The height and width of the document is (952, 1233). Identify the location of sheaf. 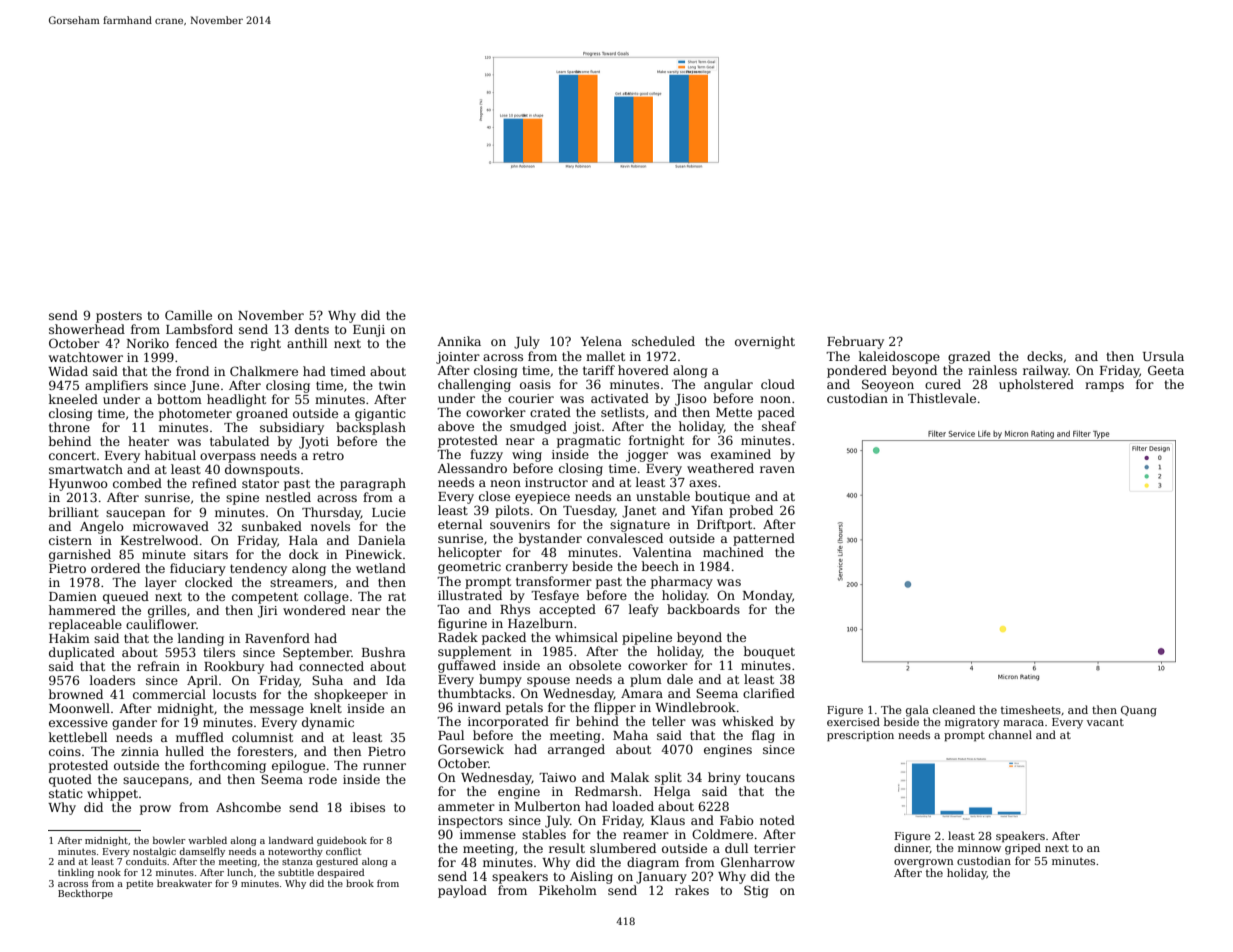
(779, 426).
